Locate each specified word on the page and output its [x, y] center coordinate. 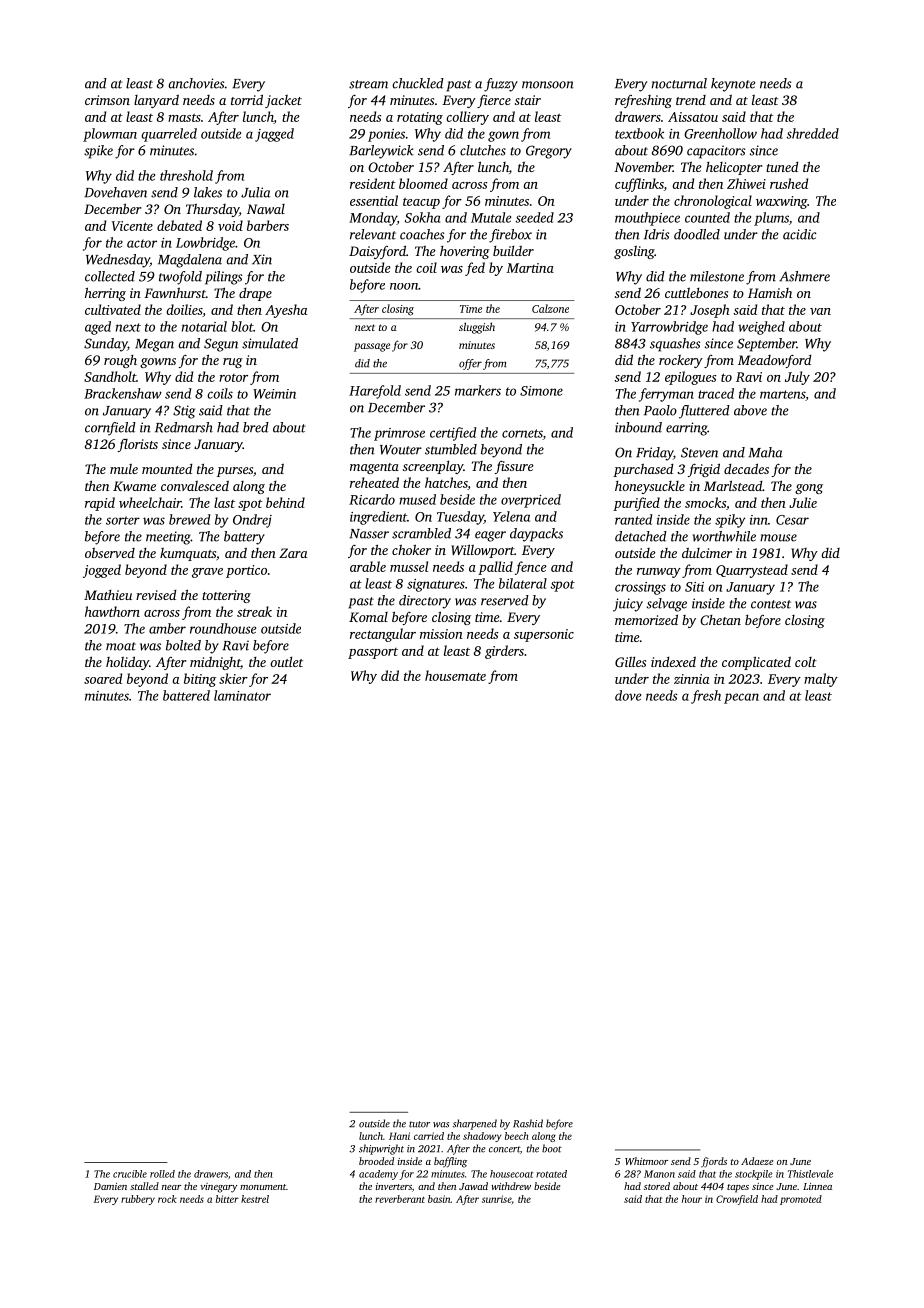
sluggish [477, 328]
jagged [274, 135]
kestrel [255, 1199]
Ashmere [804, 276]
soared [103, 678]
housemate [455, 675]
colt [806, 662]
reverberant [400, 1199]
